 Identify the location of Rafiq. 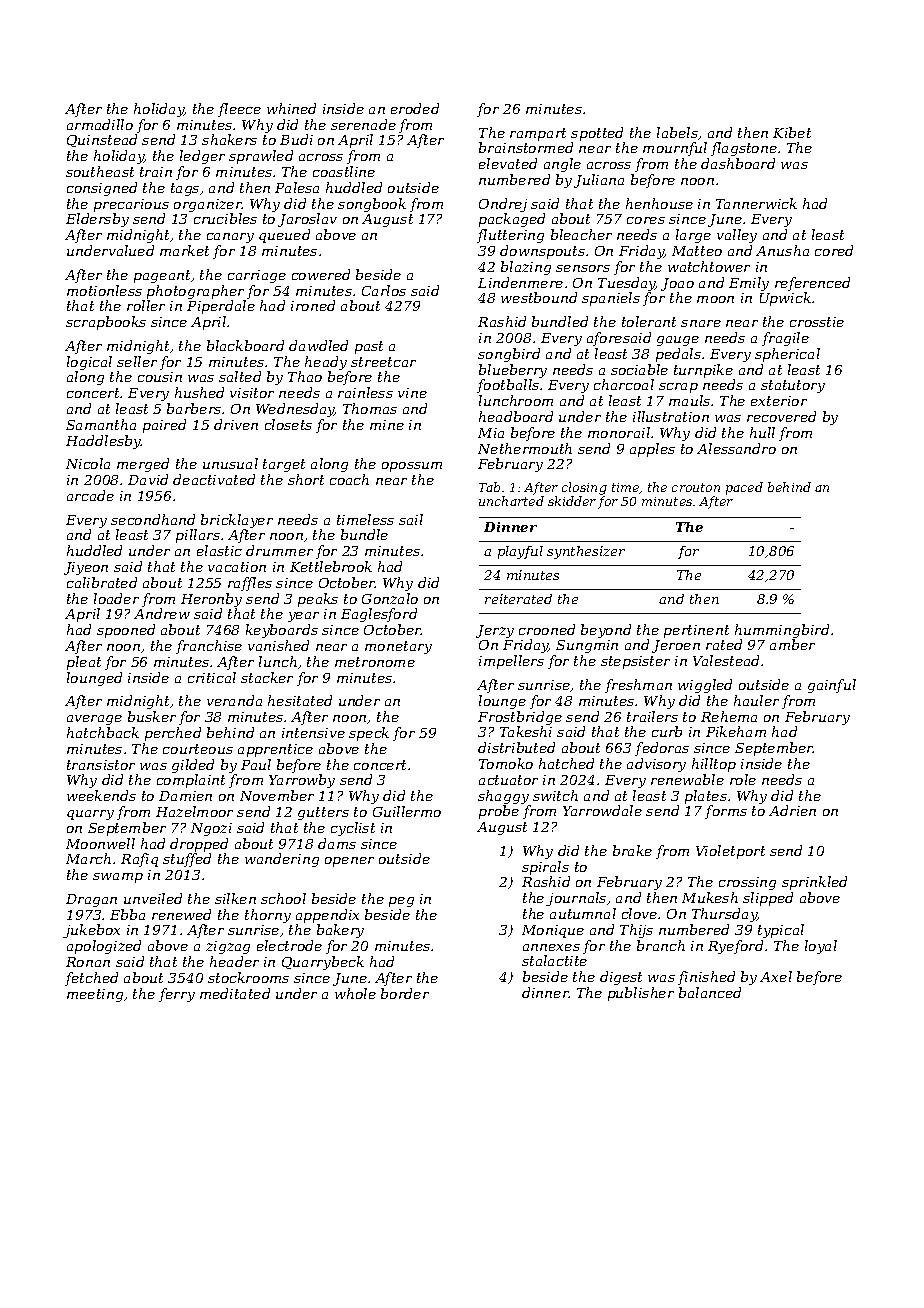
(139, 860).
